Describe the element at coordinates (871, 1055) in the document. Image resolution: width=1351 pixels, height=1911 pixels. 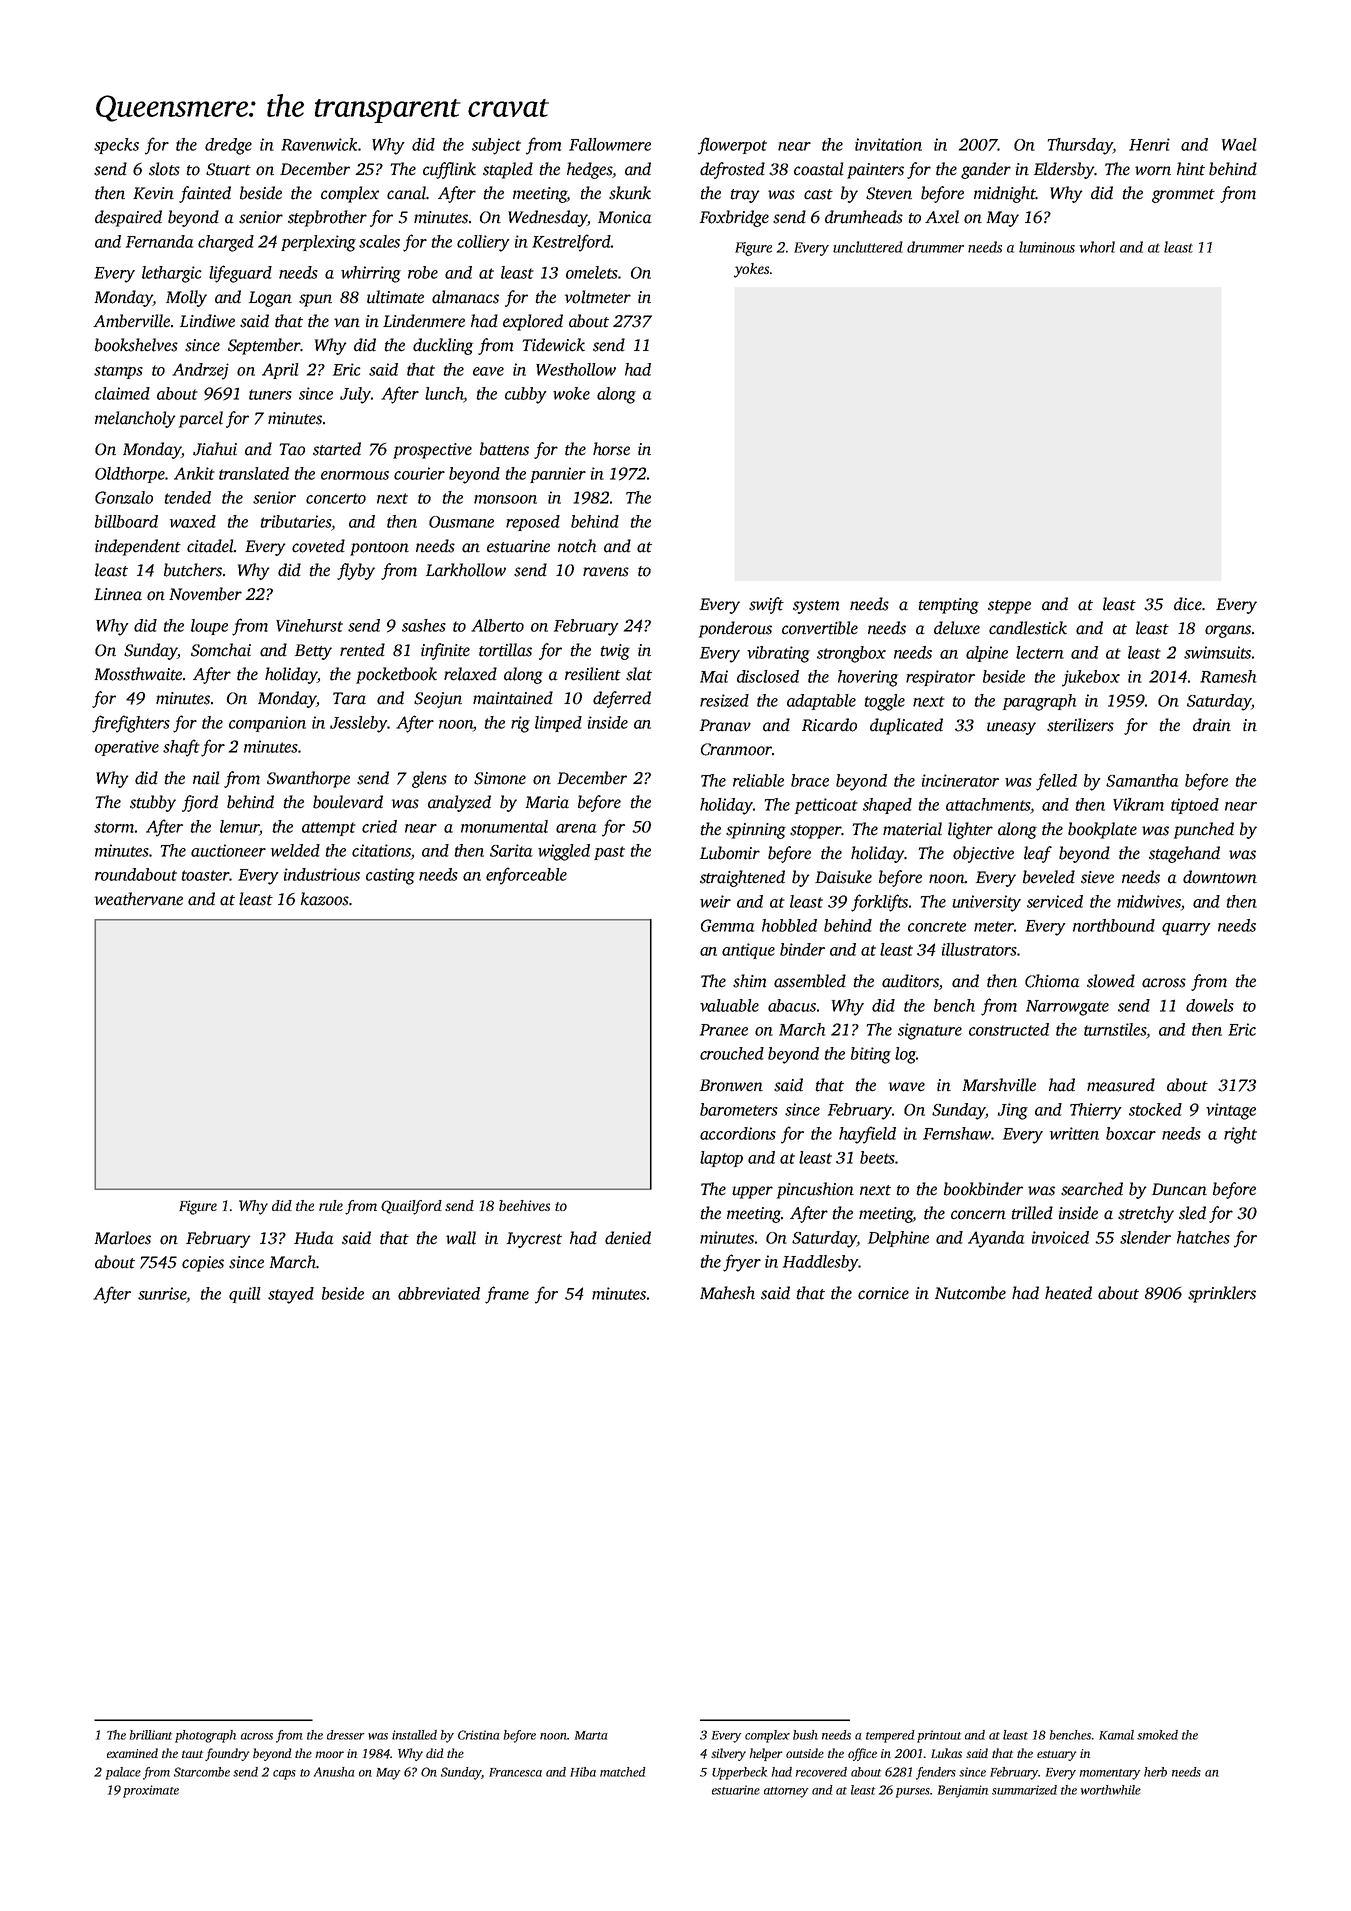
I see `biting` at that location.
